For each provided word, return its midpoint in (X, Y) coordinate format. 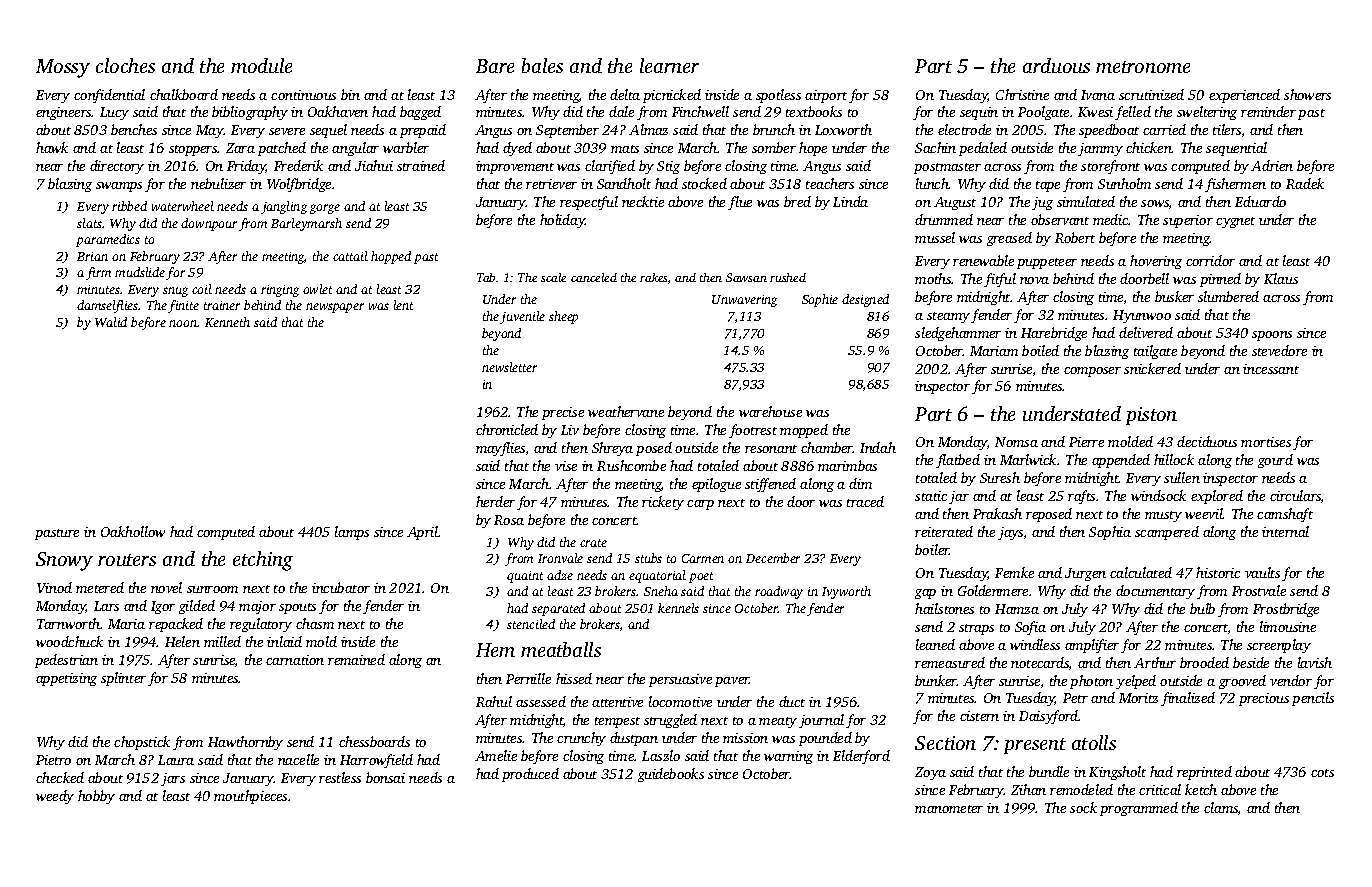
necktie (643, 201)
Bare (495, 66)
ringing (280, 291)
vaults (1262, 572)
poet (701, 577)
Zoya (930, 773)
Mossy (63, 68)
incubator (341, 587)
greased (1009, 239)
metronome (1143, 67)
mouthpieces (250, 797)
